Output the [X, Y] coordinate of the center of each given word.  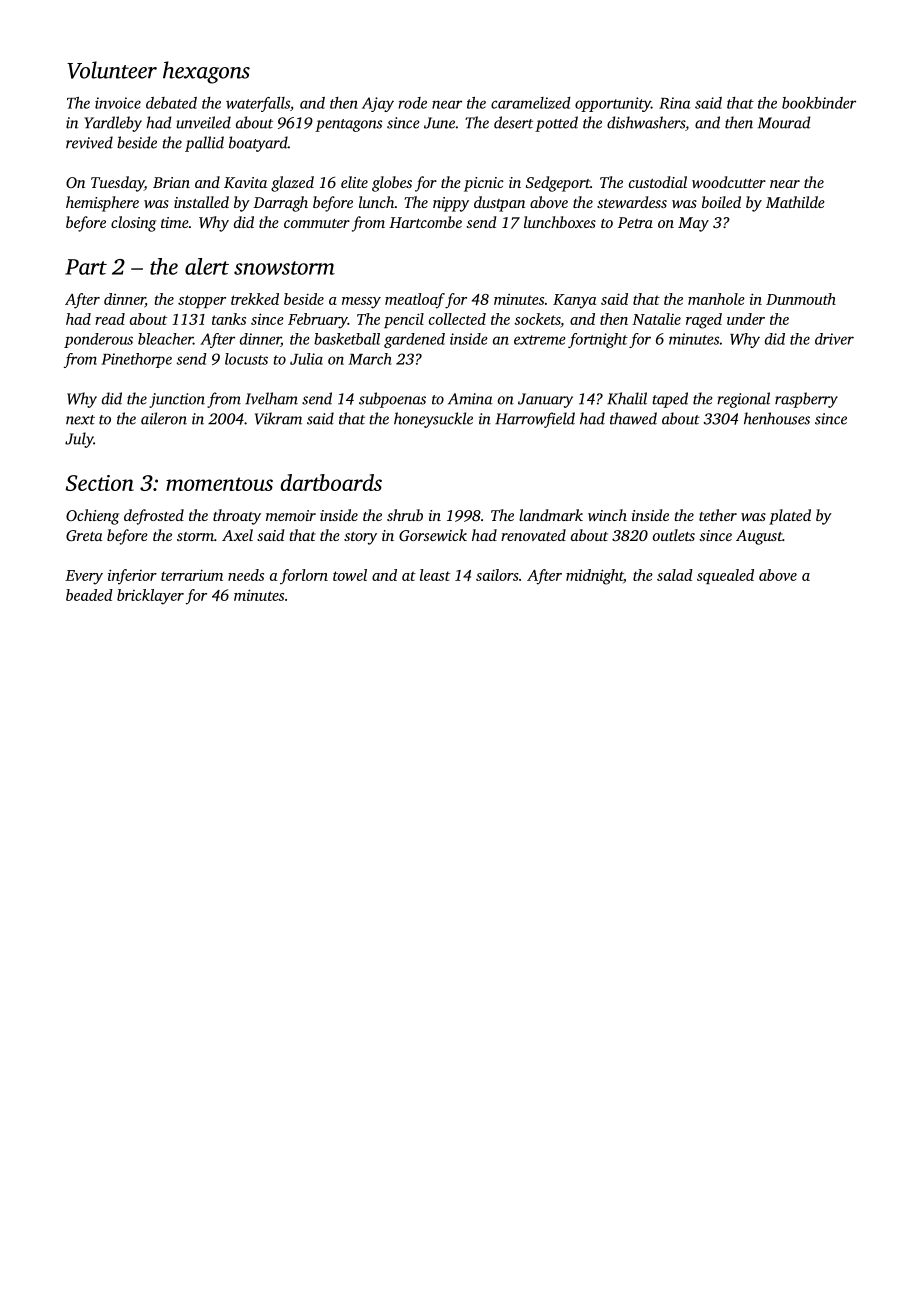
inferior [132, 577]
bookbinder [819, 103]
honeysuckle [433, 420]
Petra [635, 222]
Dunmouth [801, 299]
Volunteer [112, 70]
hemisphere [102, 204]
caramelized [531, 103]
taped [670, 400]
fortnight [598, 340]
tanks [229, 319]
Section [99, 483]
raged [704, 321]
